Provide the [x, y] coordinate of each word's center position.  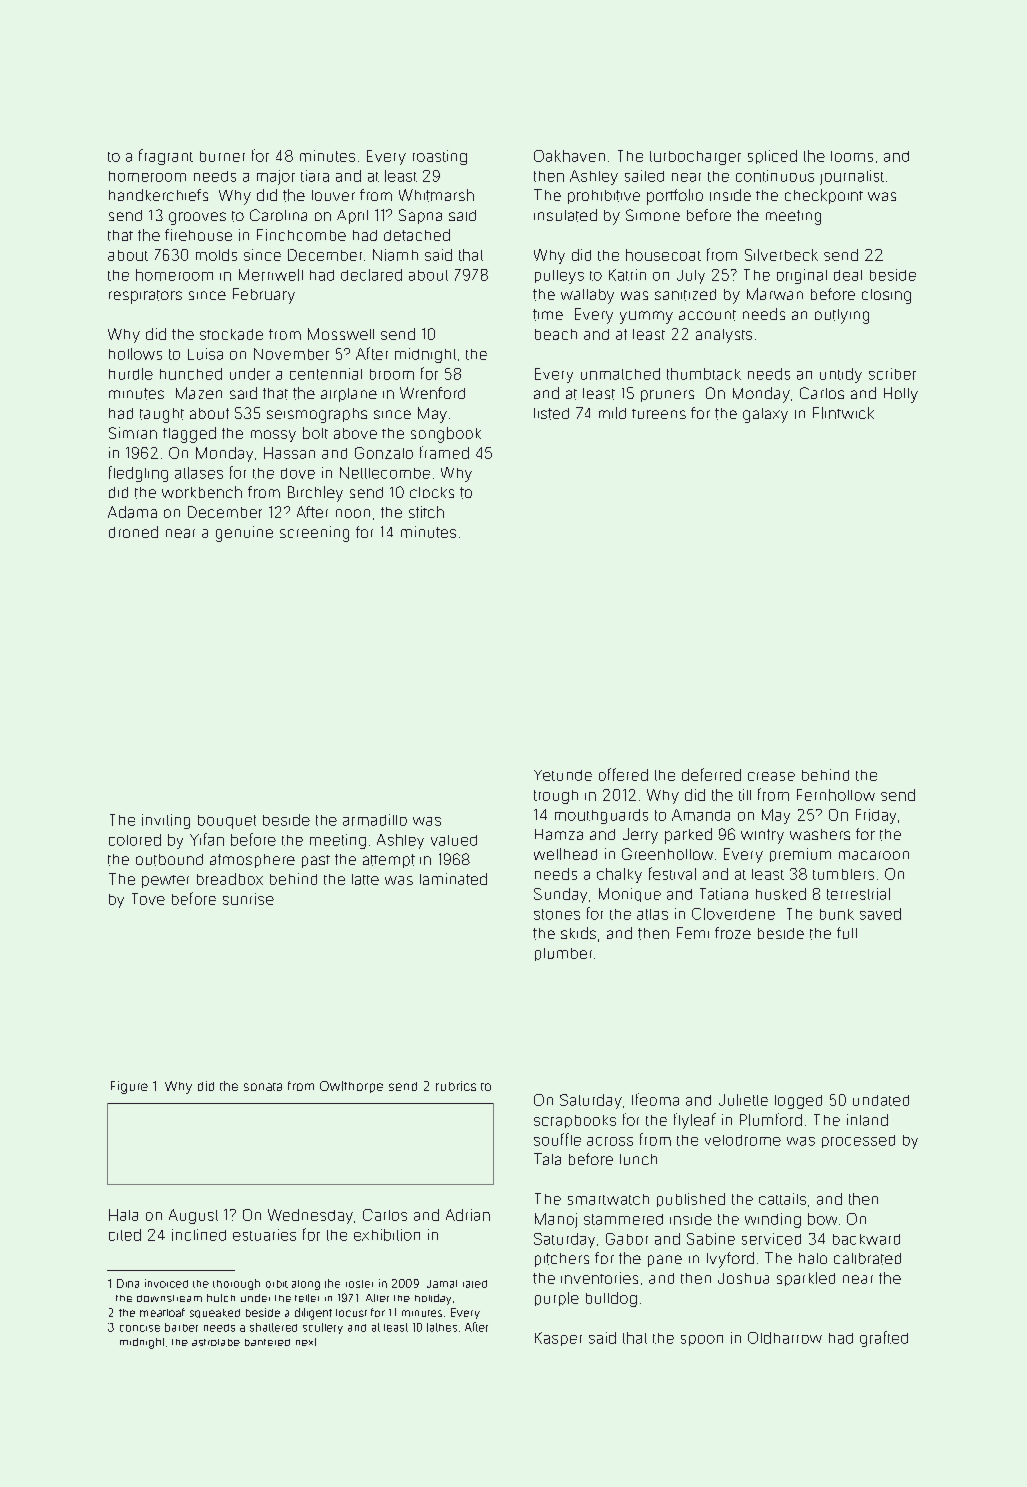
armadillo [375, 820]
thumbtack [704, 374]
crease [771, 776]
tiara [315, 176]
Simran [133, 433]
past [316, 861]
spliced [772, 157]
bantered [267, 1342]
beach [556, 334]
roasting [440, 157]
